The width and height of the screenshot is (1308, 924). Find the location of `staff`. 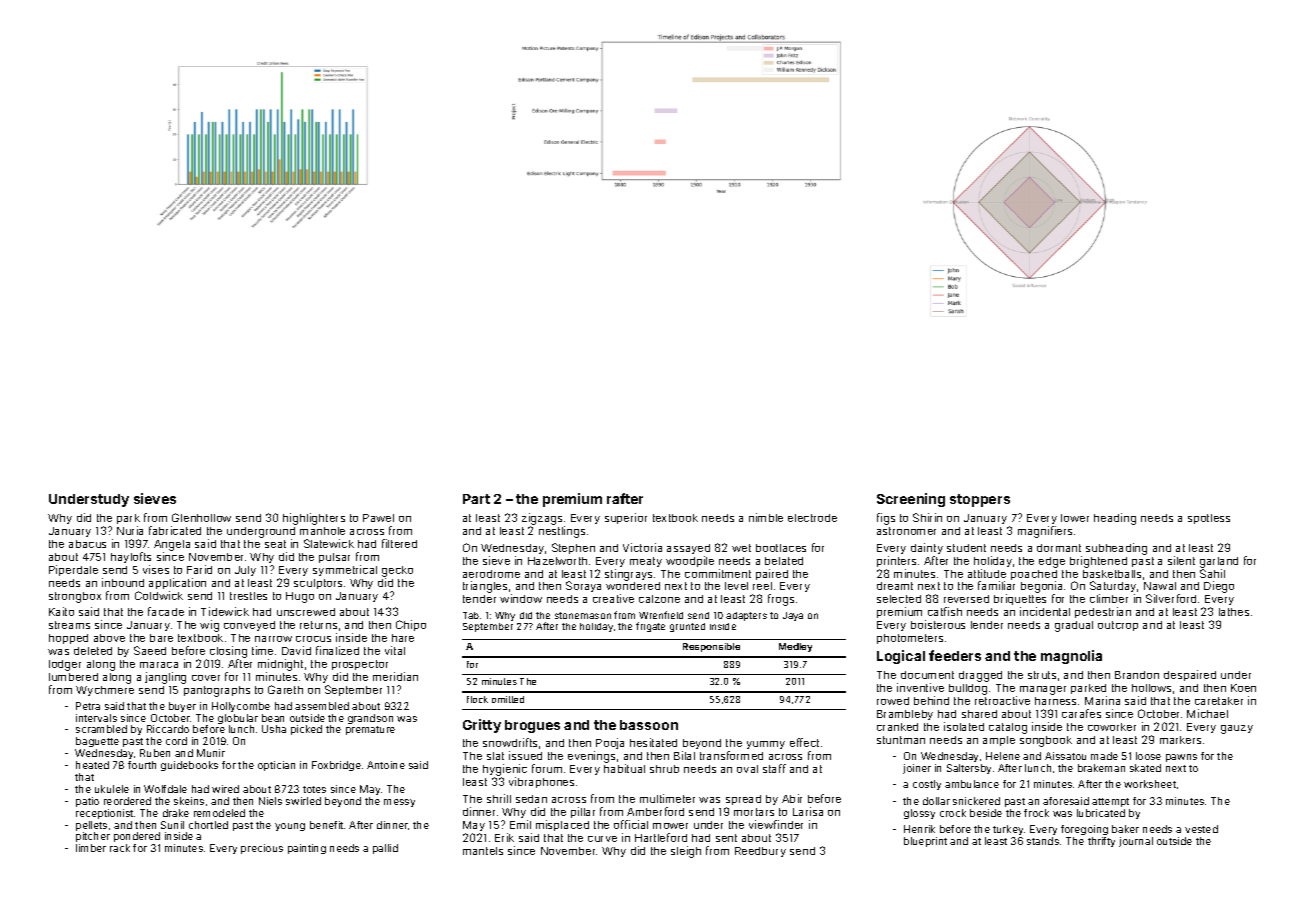

staff is located at coordinates (774, 768).
